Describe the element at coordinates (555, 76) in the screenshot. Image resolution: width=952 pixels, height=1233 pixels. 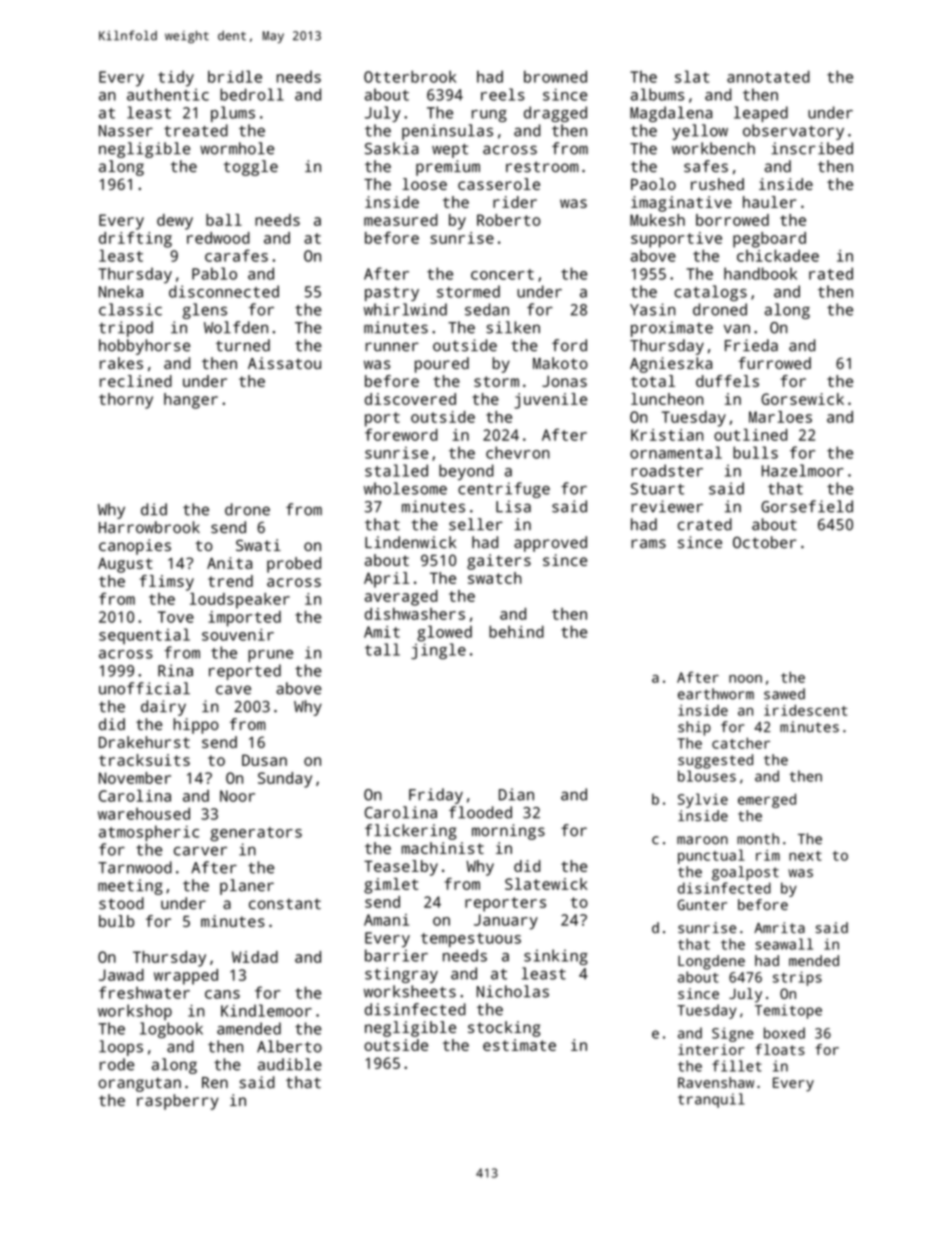
I see `browned` at that location.
